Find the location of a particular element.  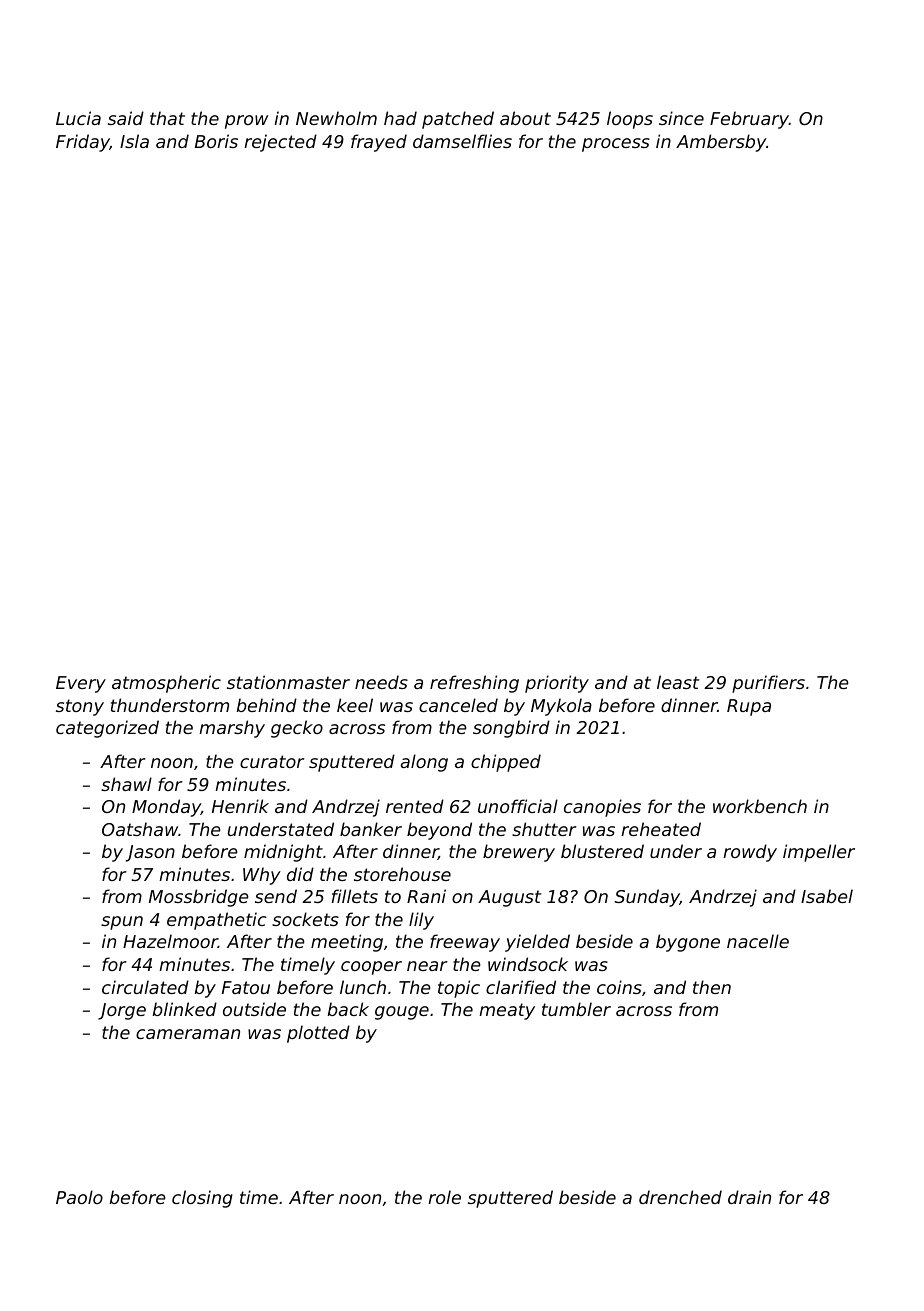

cameraman is located at coordinates (188, 1034).
